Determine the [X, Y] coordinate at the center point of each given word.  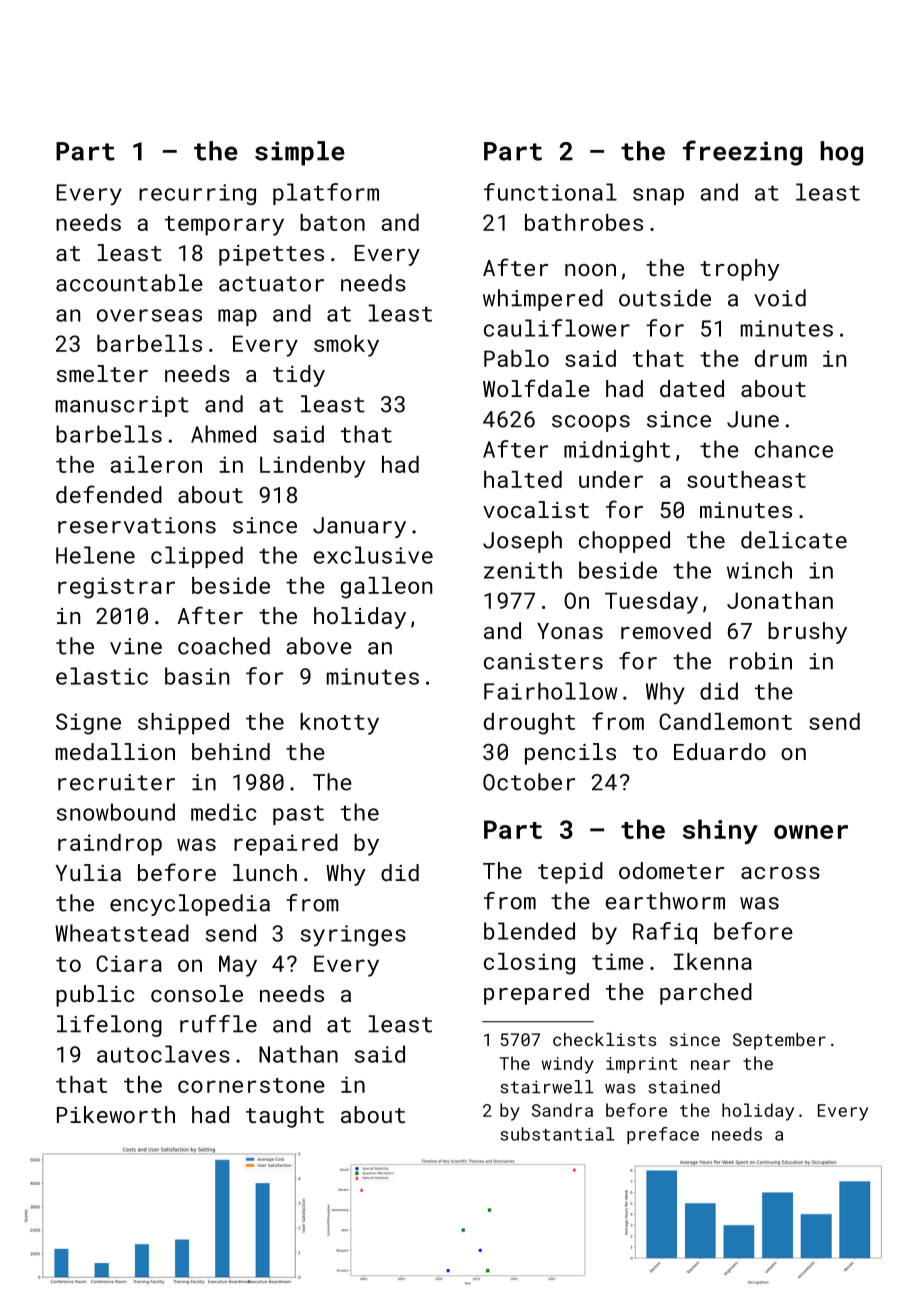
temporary [224, 226]
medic [223, 812]
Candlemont [725, 721]
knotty [339, 724]
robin [761, 661]
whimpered [543, 300]
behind [231, 751]
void [780, 298]
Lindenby [312, 467]
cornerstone [251, 1085]
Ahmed [223, 434]
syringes [353, 936]
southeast [746, 479]
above [319, 646]
